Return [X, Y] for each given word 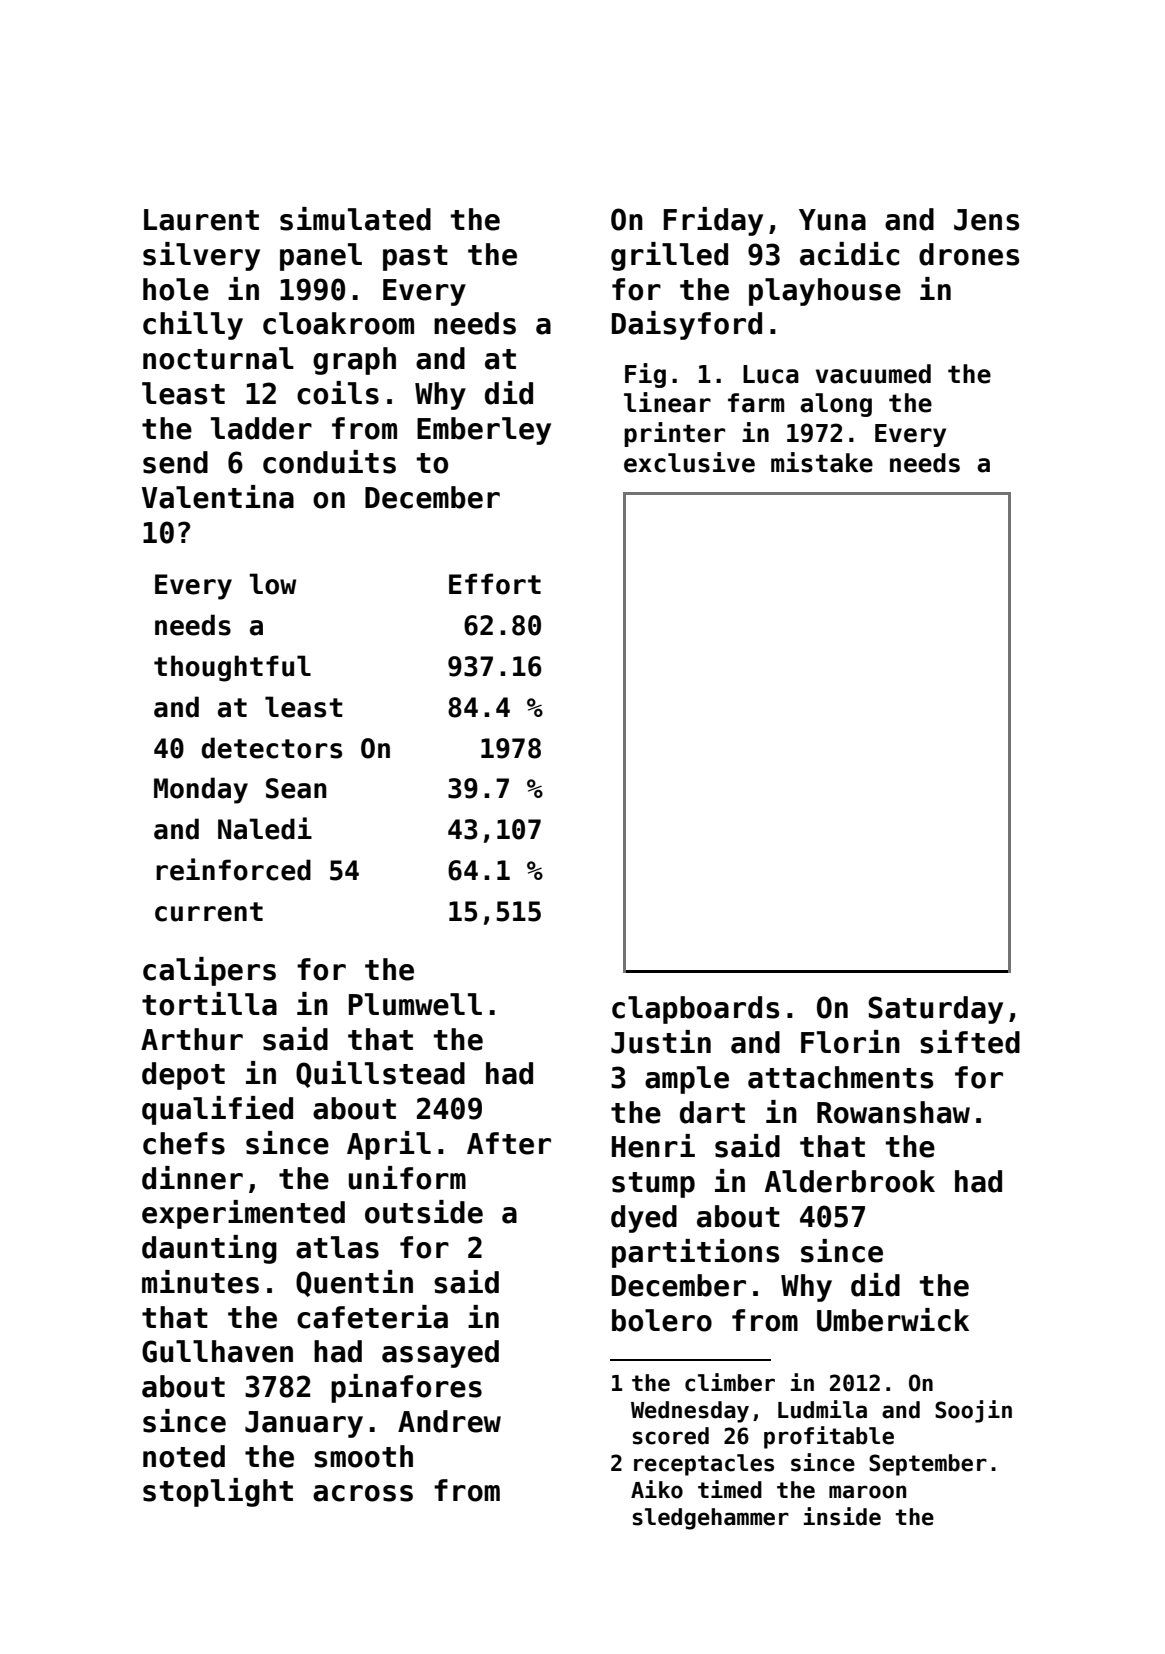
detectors [271, 748]
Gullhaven [217, 1351]
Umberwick [893, 1320]
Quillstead [380, 1074]
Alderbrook [850, 1181]
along [836, 405]
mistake [822, 462]
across [363, 1493]
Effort [495, 584]
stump [653, 1185]
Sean [296, 788]
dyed [644, 1219]
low [272, 584]
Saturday [935, 1010]
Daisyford [687, 325]
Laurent [201, 220]
